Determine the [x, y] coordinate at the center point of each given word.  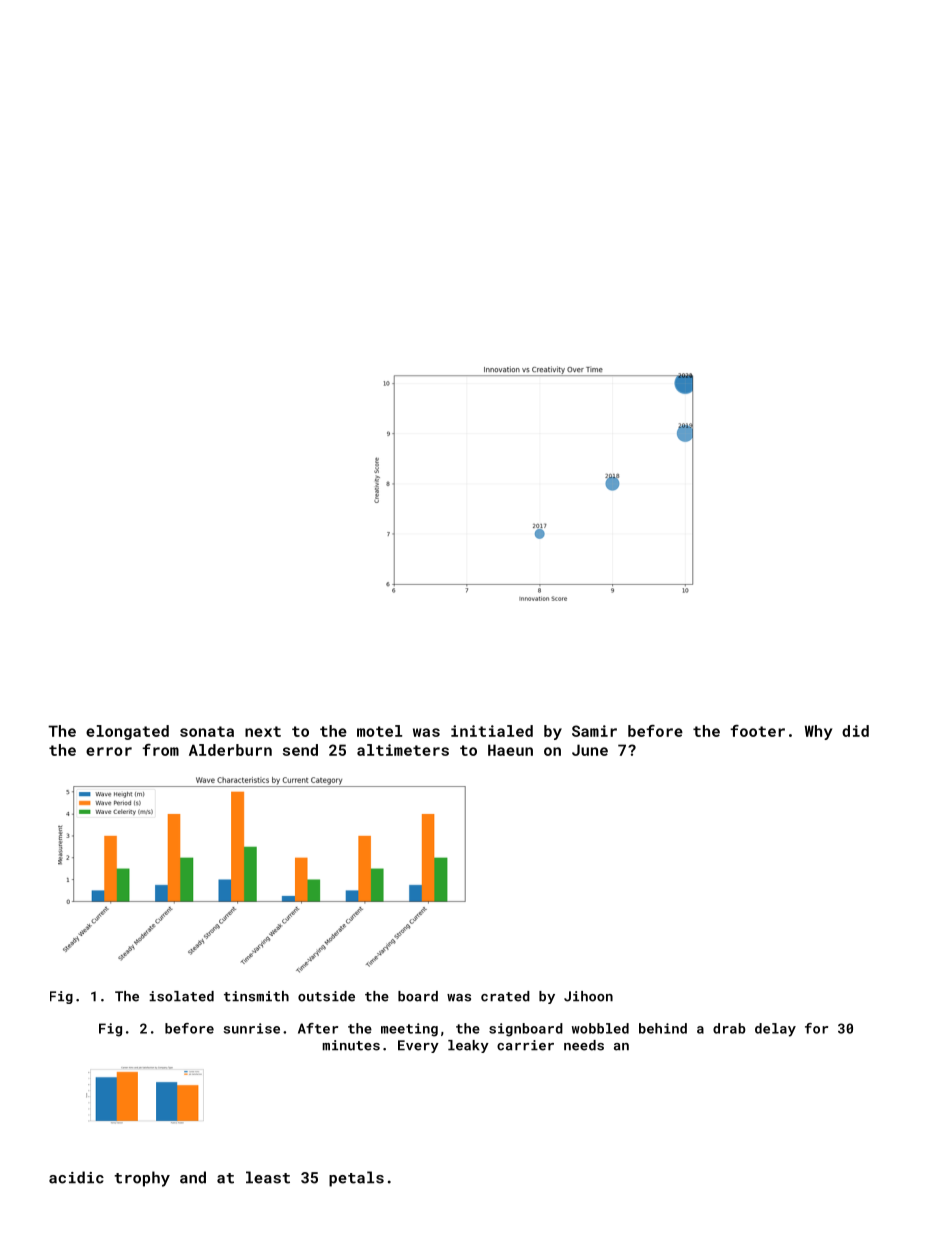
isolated [181, 996]
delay [775, 1030]
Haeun [510, 750]
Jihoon [588, 996]
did [855, 731]
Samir [594, 731]
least [268, 1177]
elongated [127, 732]
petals [356, 1179]
